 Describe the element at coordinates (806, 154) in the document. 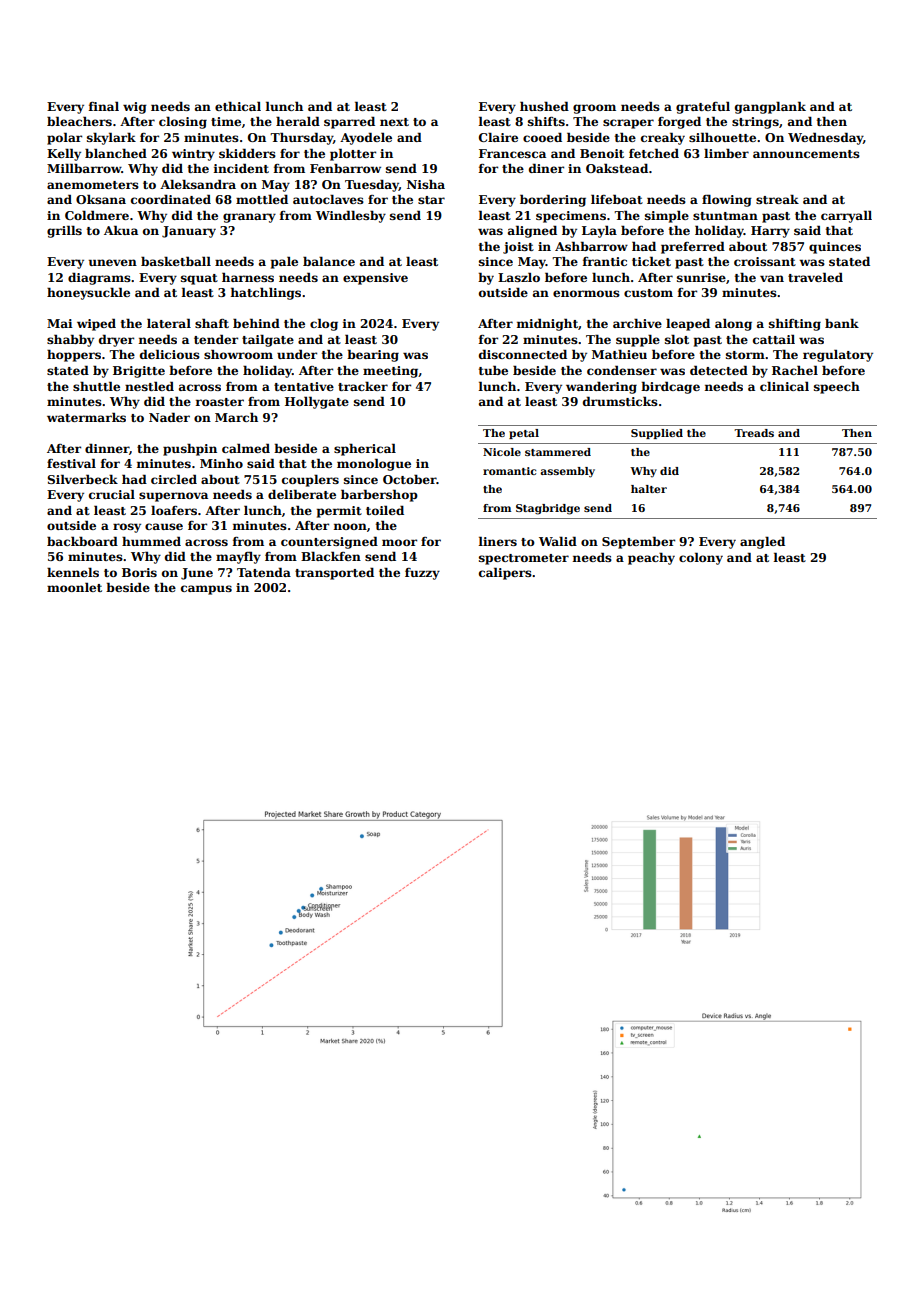

I see `announcements` at that location.
